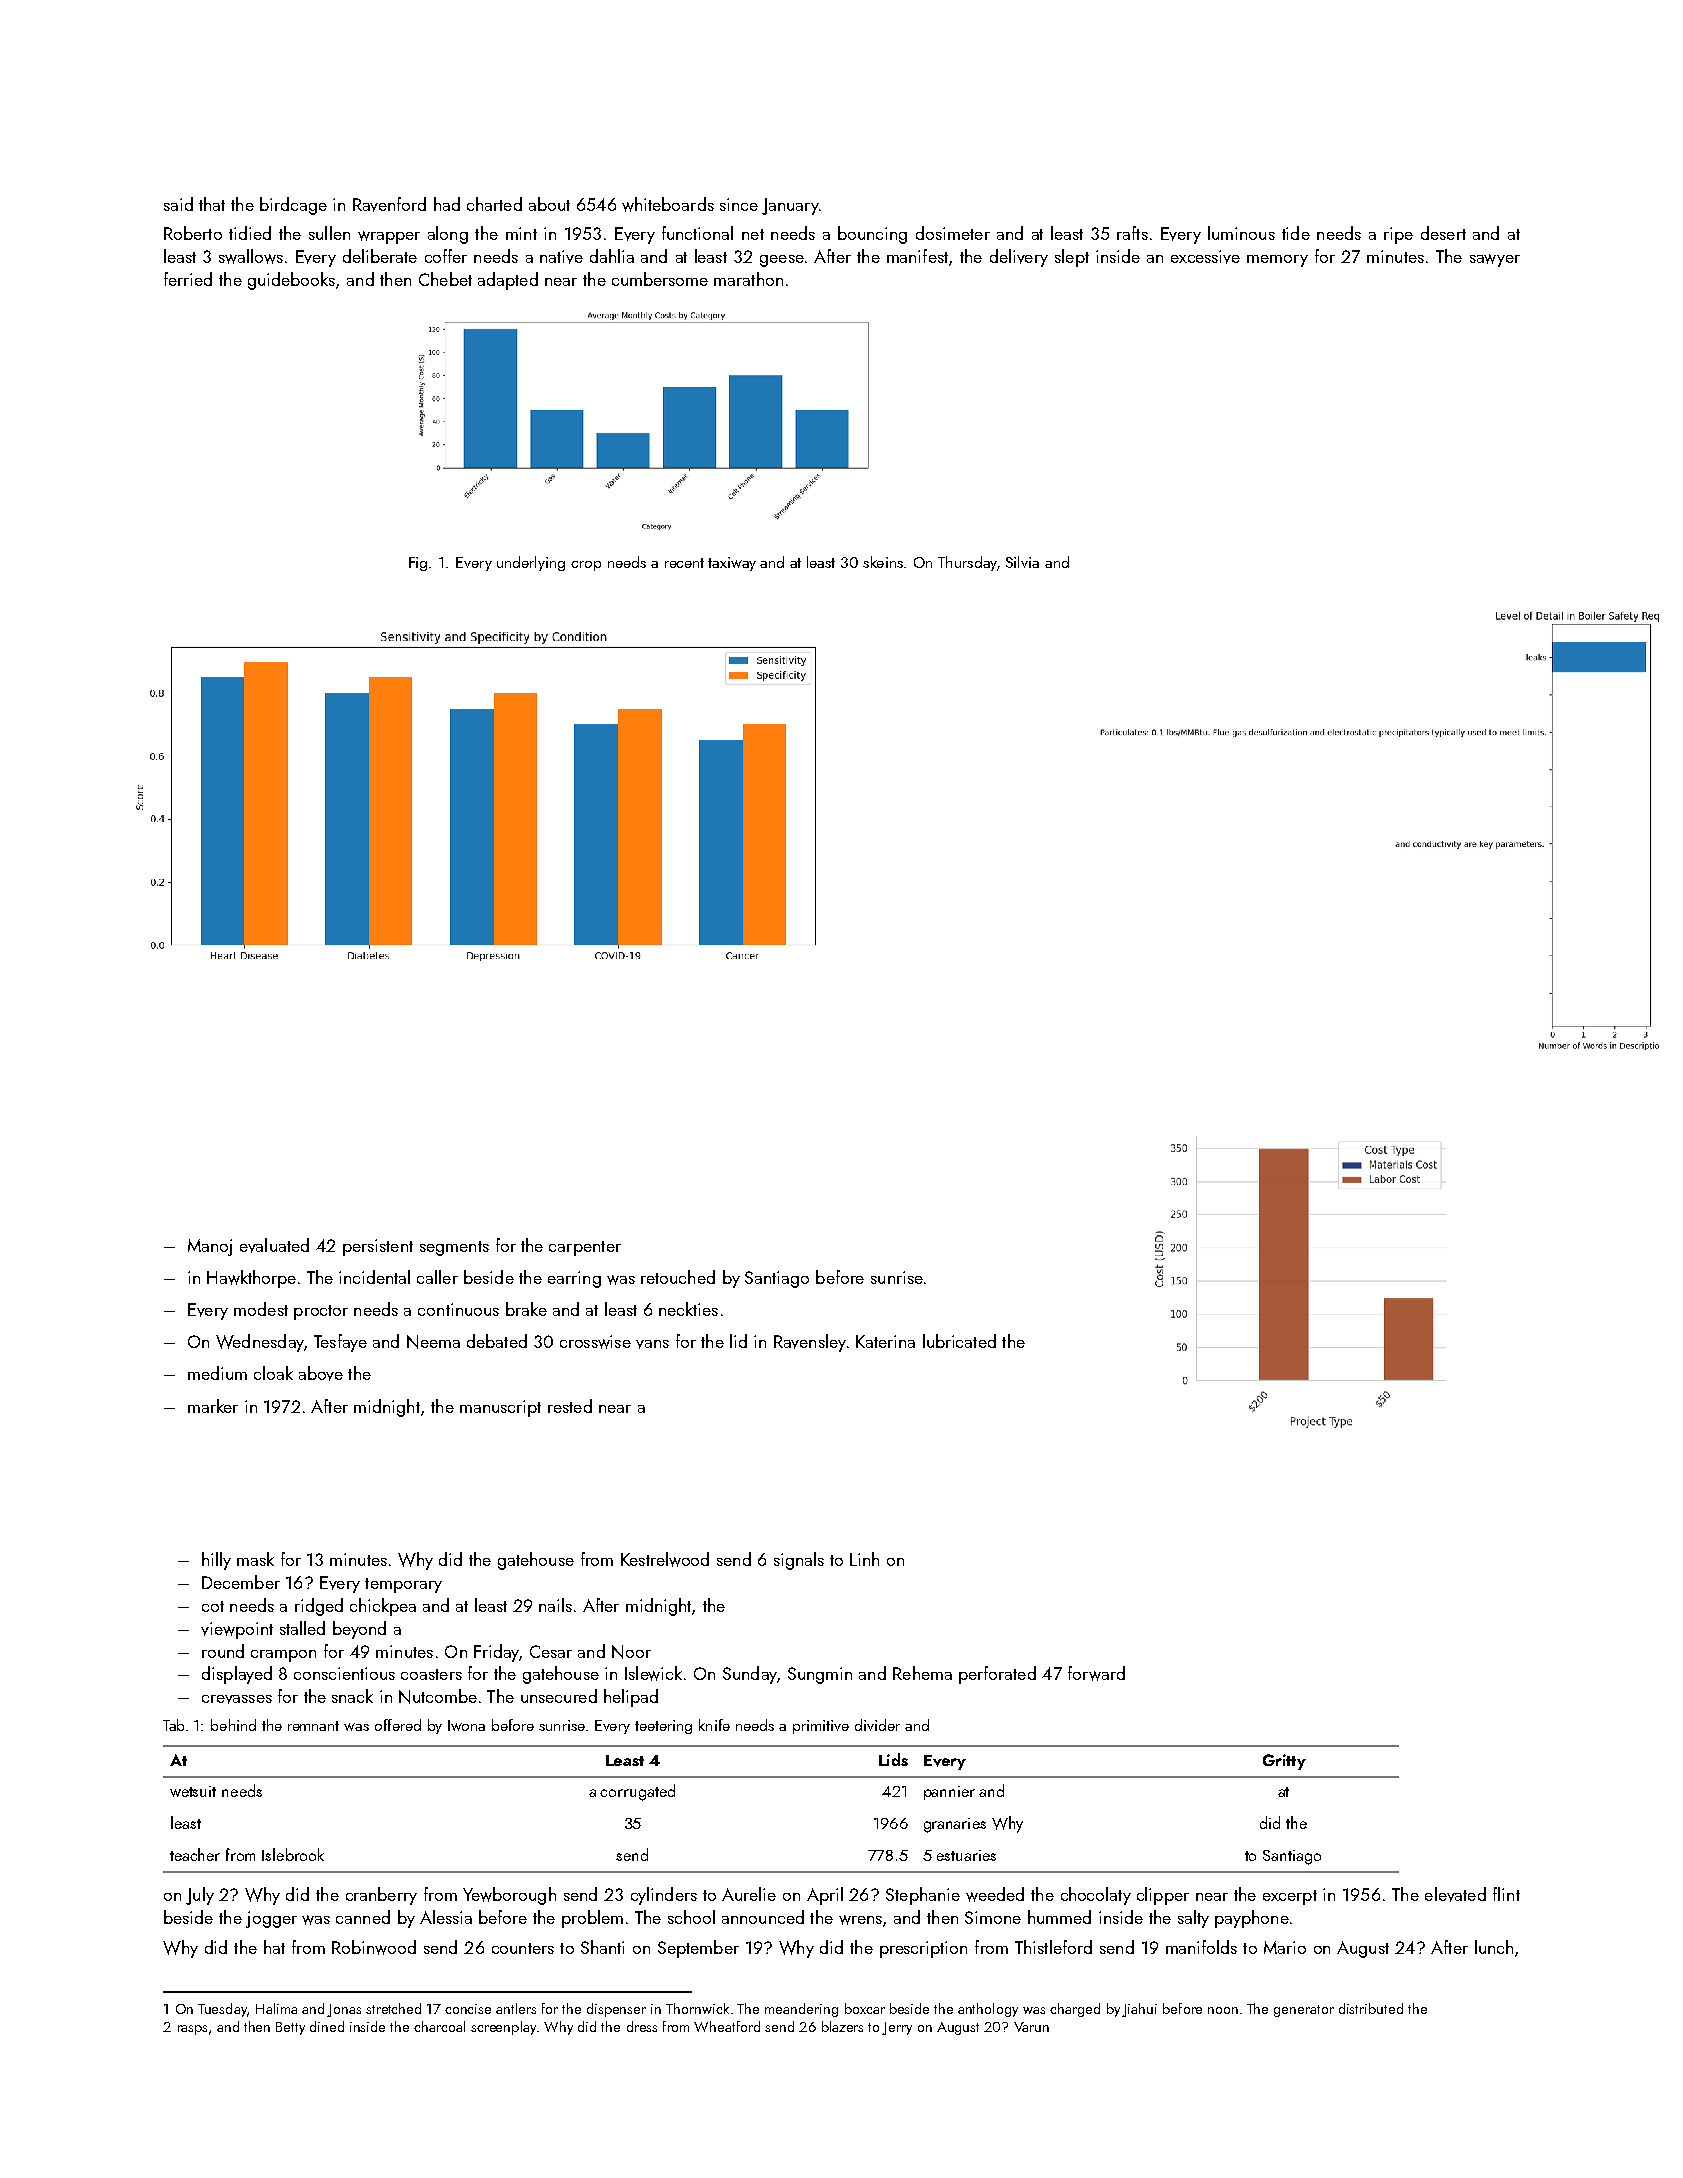 The width and height of the image is (1683, 2178). What do you see at coordinates (531, 563) in the image?
I see `underlying` at bounding box center [531, 563].
